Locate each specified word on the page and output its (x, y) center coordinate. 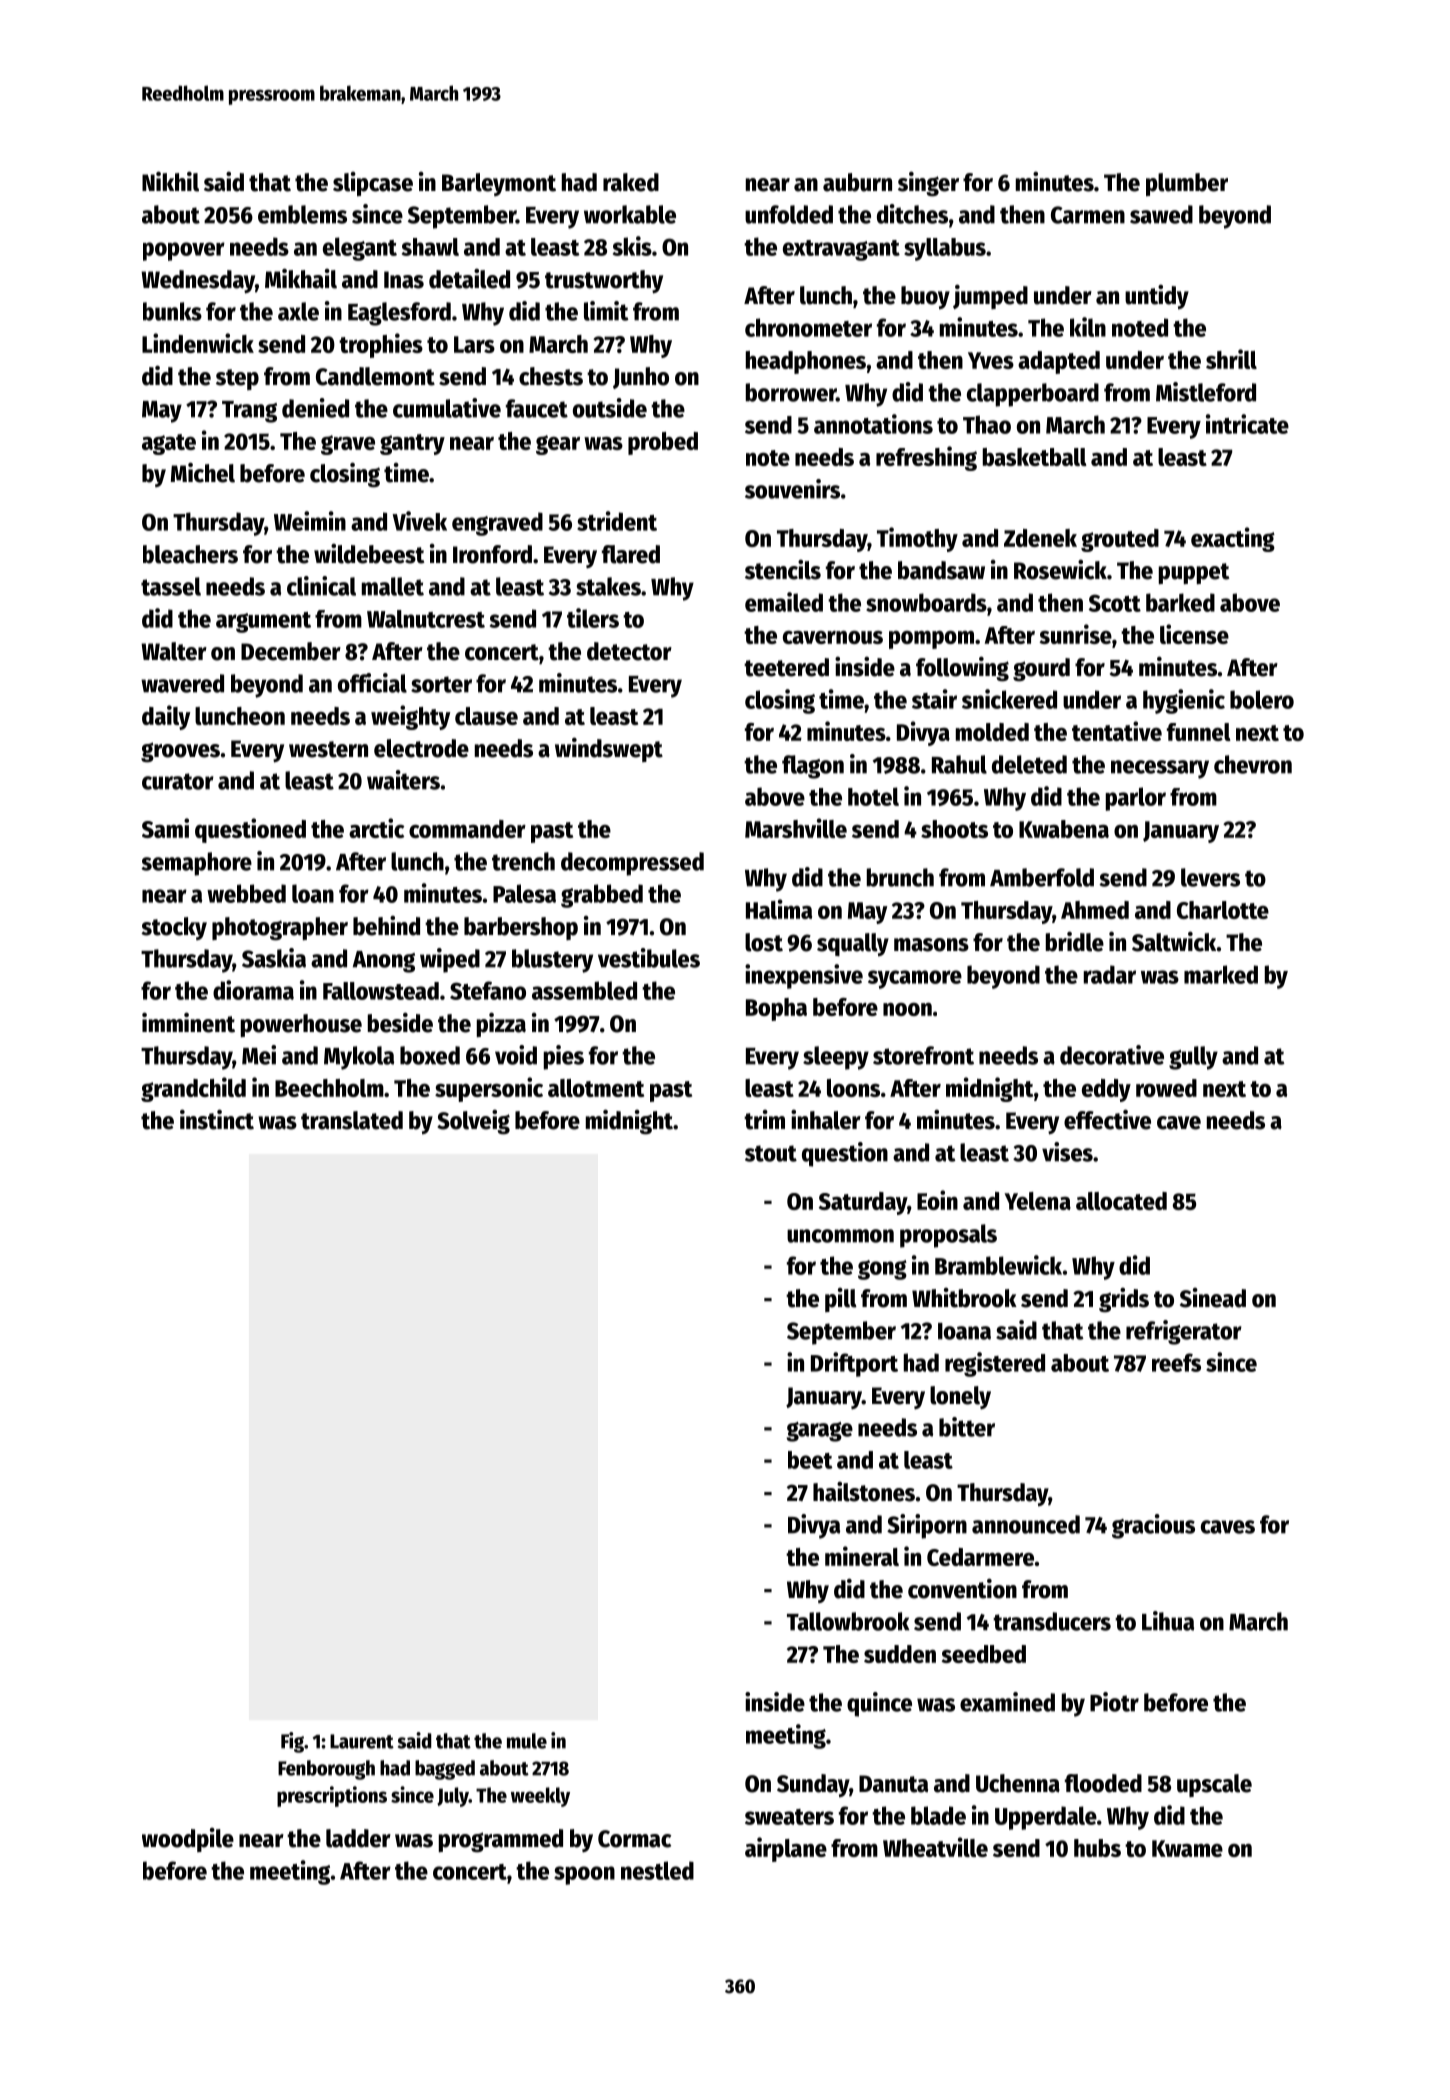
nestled (657, 1870)
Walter (174, 651)
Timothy (917, 539)
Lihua (1168, 1621)
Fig (292, 1742)
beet (810, 1460)
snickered (1009, 699)
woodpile (188, 1840)
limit (606, 311)
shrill (1231, 359)
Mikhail (301, 278)
